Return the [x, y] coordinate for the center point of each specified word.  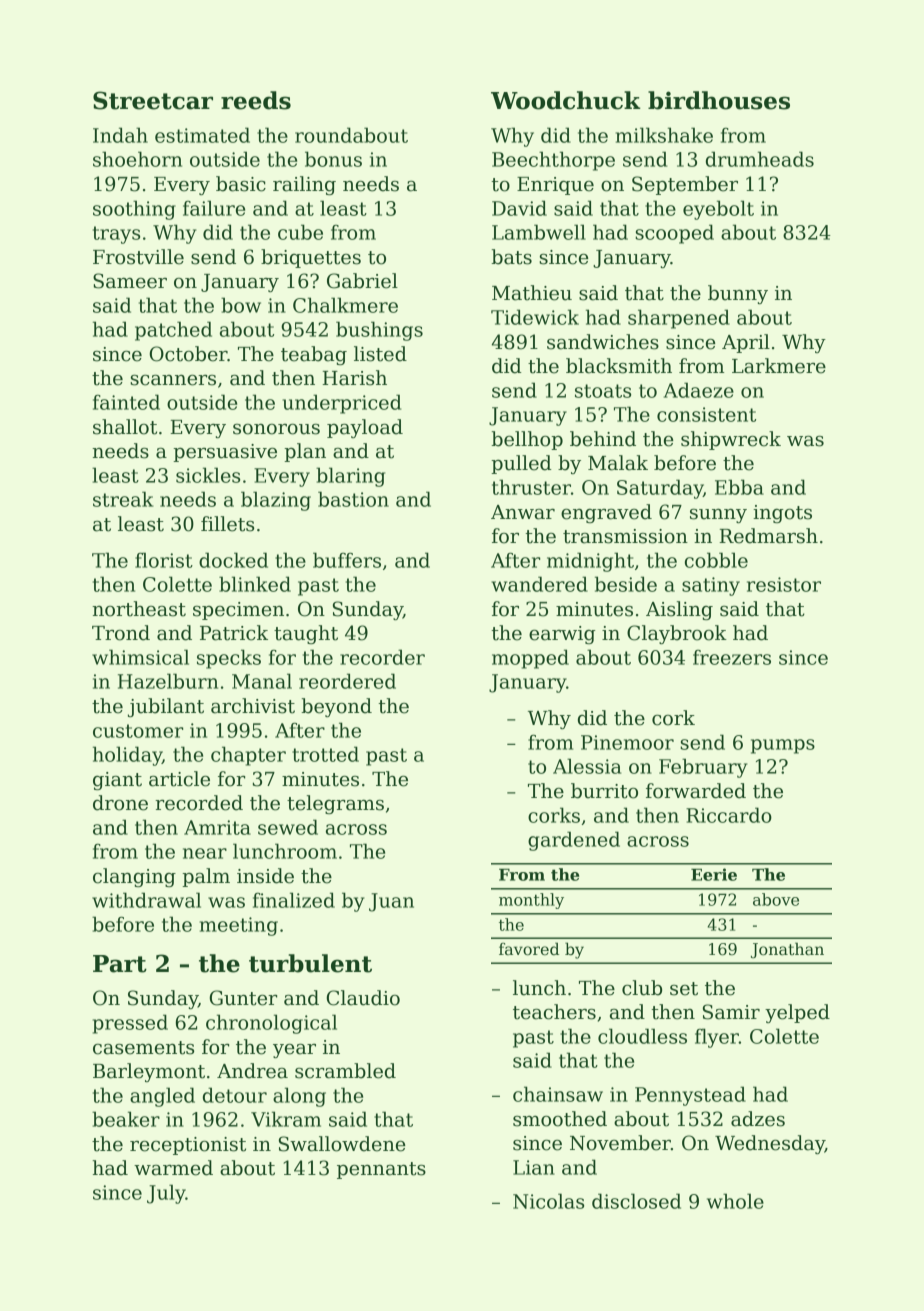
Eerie [714, 874]
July [166, 1194]
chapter [248, 756]
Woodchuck [566, 100]
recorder [382, 657]
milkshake [664, 135]
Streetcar [153, 100]
